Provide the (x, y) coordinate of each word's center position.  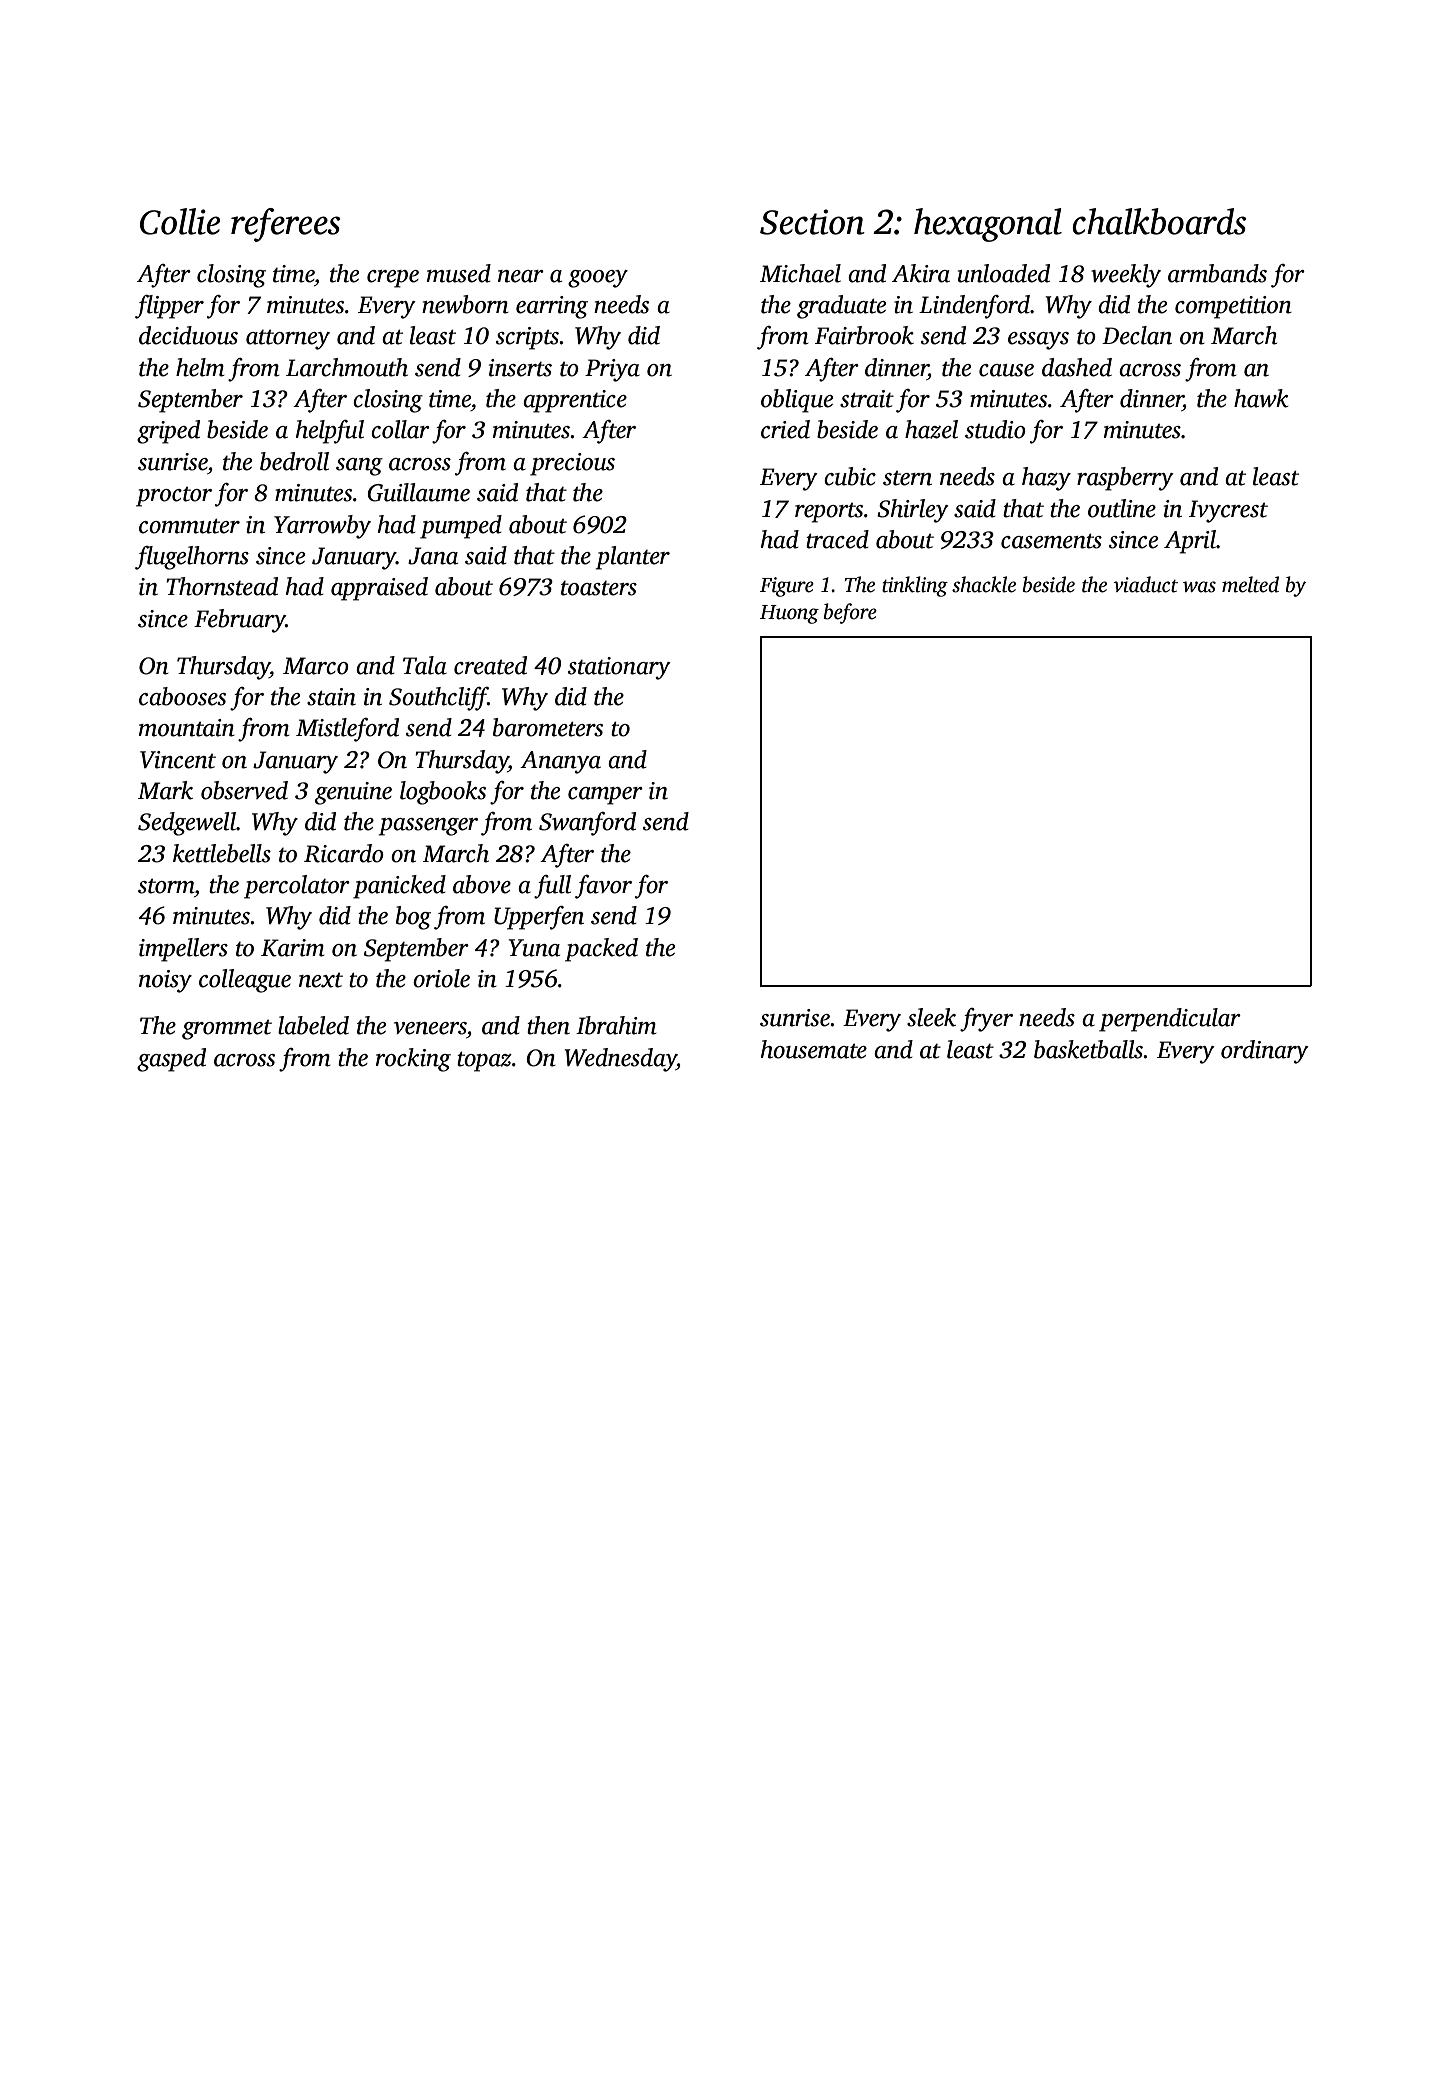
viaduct (1145, 584)
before (850, 613)
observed (244, 790)
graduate (841, 307)
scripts (528, 338)
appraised (379, 589)
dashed (1077, 367)
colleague (245, 981)
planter (633, 558)
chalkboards (1159, 221)
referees (285, 225)
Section (812, 222)
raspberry (1125, 479)
